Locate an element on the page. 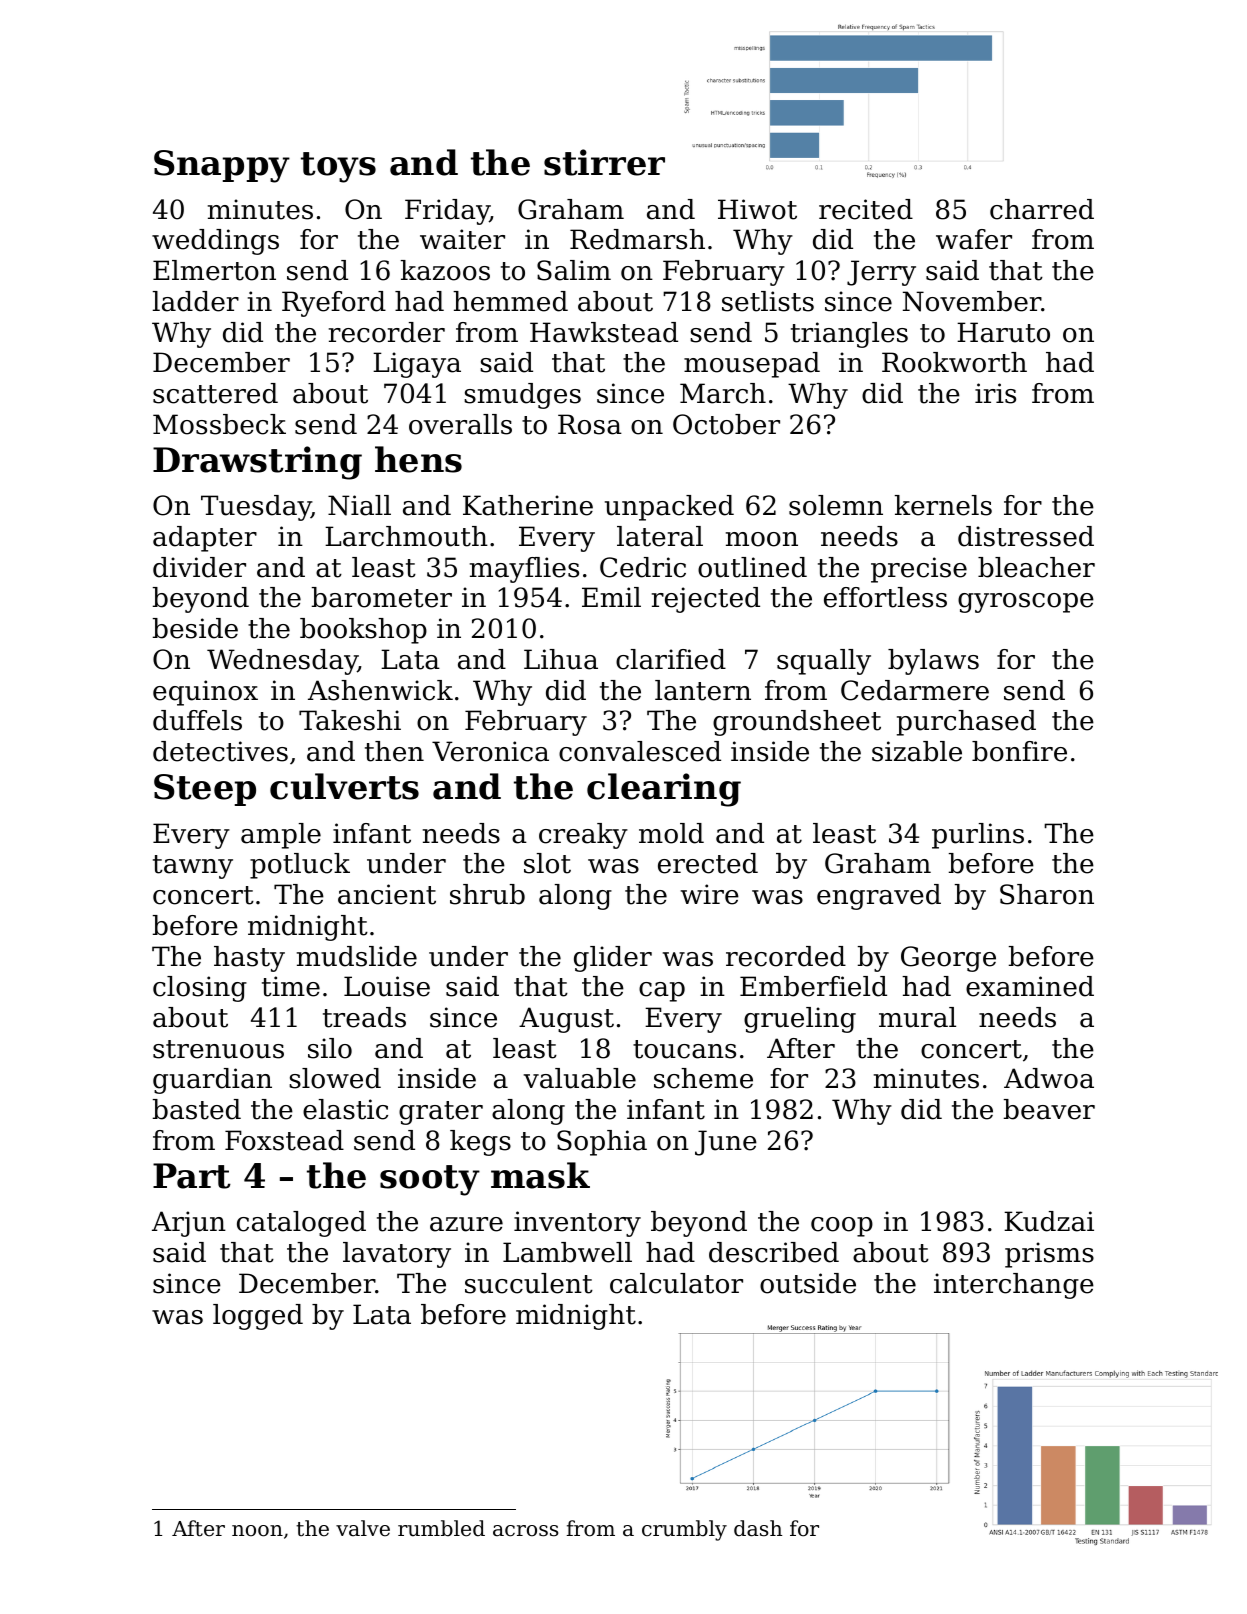  logged is located at coordinates (258, 1317).
